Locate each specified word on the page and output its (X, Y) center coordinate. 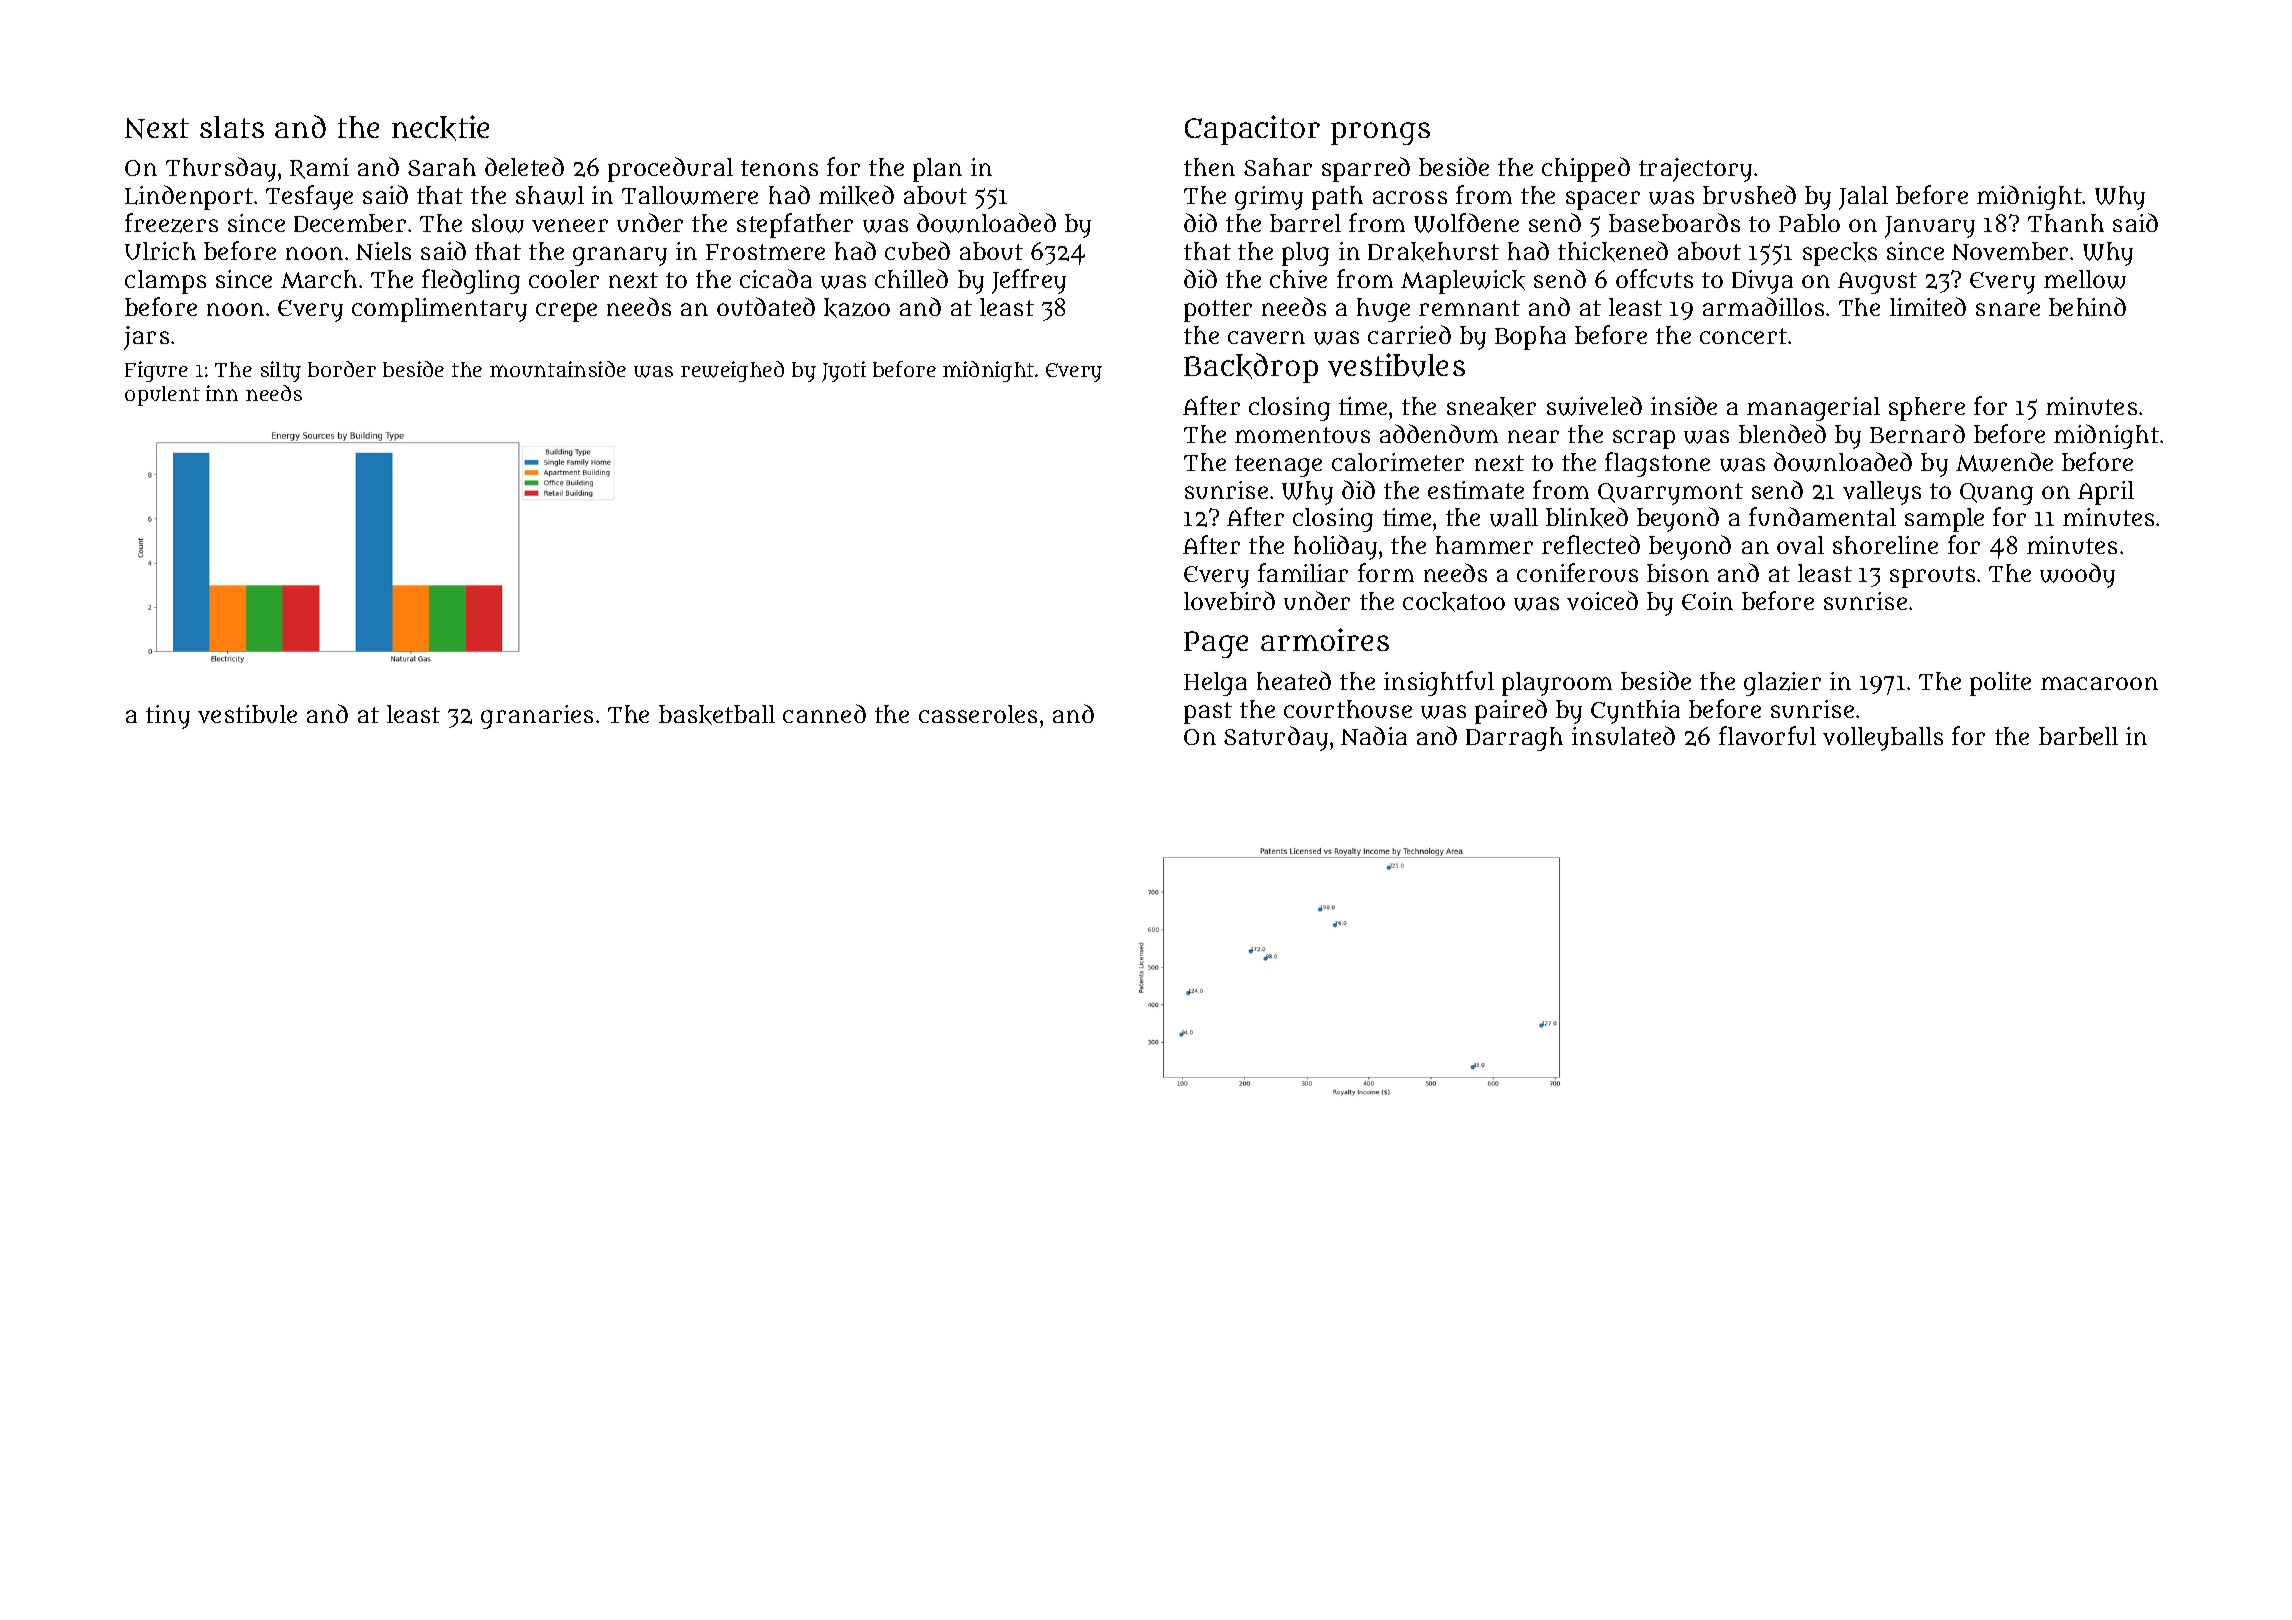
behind (2087, 306)
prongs (1380, 133)
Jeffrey (1029, 281)
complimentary (439, 310)
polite (2000, 684)
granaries (537, 717)
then (1209, 167)
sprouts (1932, 577)
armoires (1325, 639)
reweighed (732, 371)
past (1208, 713)
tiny (168, 717)
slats (232, 127)
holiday (1335, 547)
